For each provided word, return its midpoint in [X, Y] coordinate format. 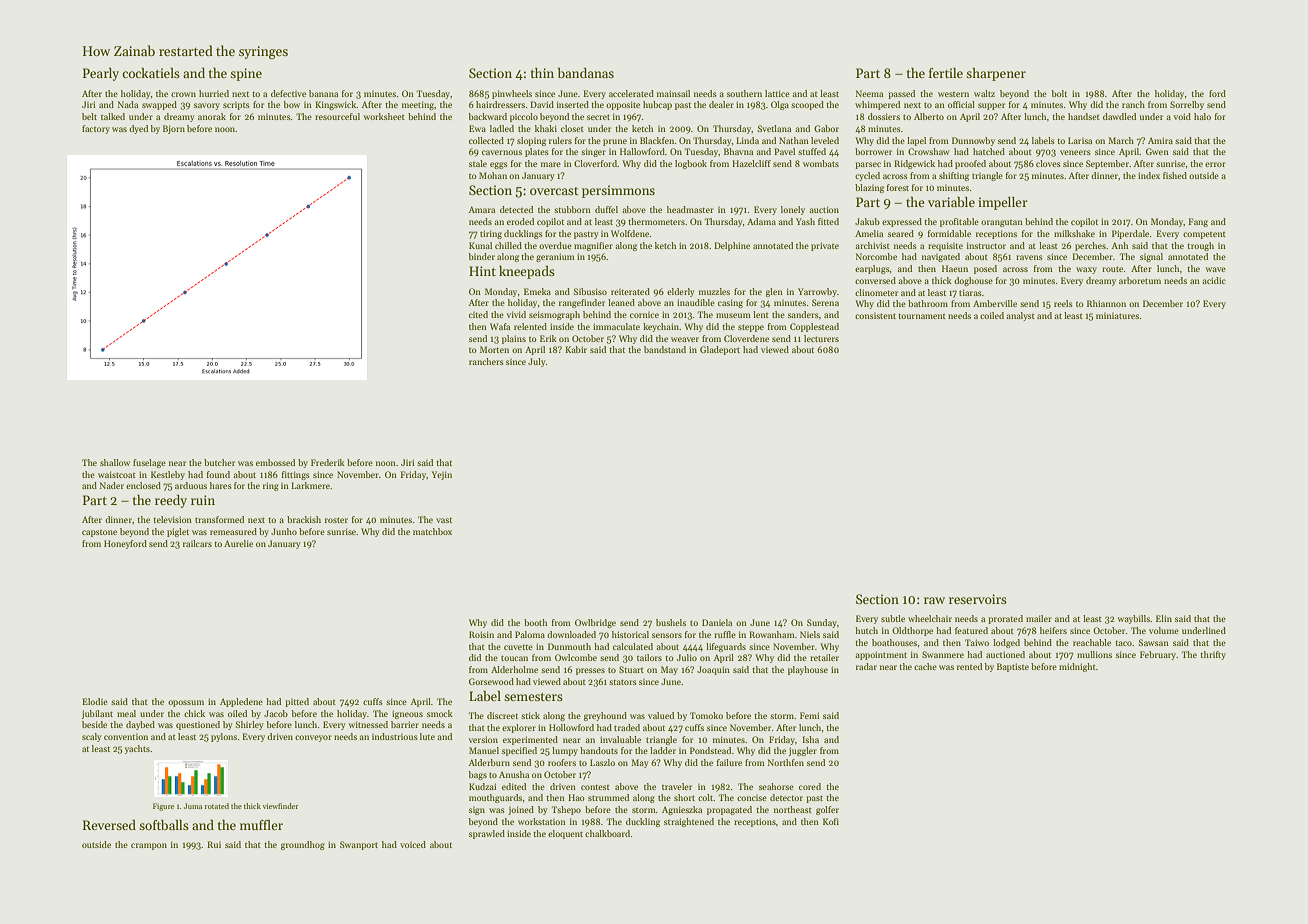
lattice [777, 93]
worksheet [384, 116]
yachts [137, 749]
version [483, 739]
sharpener [996, 74]
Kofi [831, 821]
